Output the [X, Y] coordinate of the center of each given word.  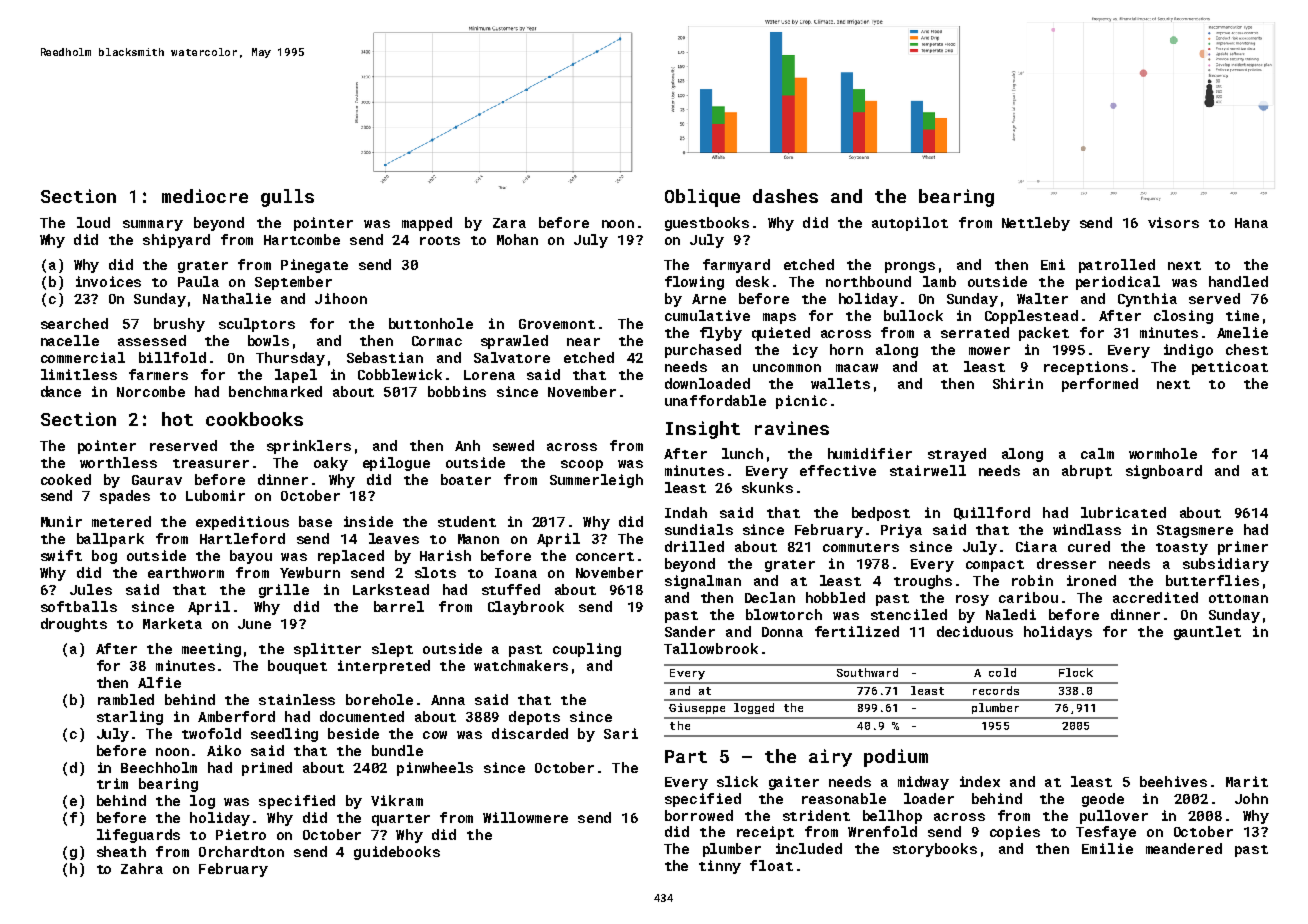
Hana [1251, 223]
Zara [509, 223]
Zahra [142, 868]
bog [104, 557]
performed [1100, 385]
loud [93, 222]
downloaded [707, 383]
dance [61, 391]
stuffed [511, 589]
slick [737, 781]
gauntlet [1207, 633]
